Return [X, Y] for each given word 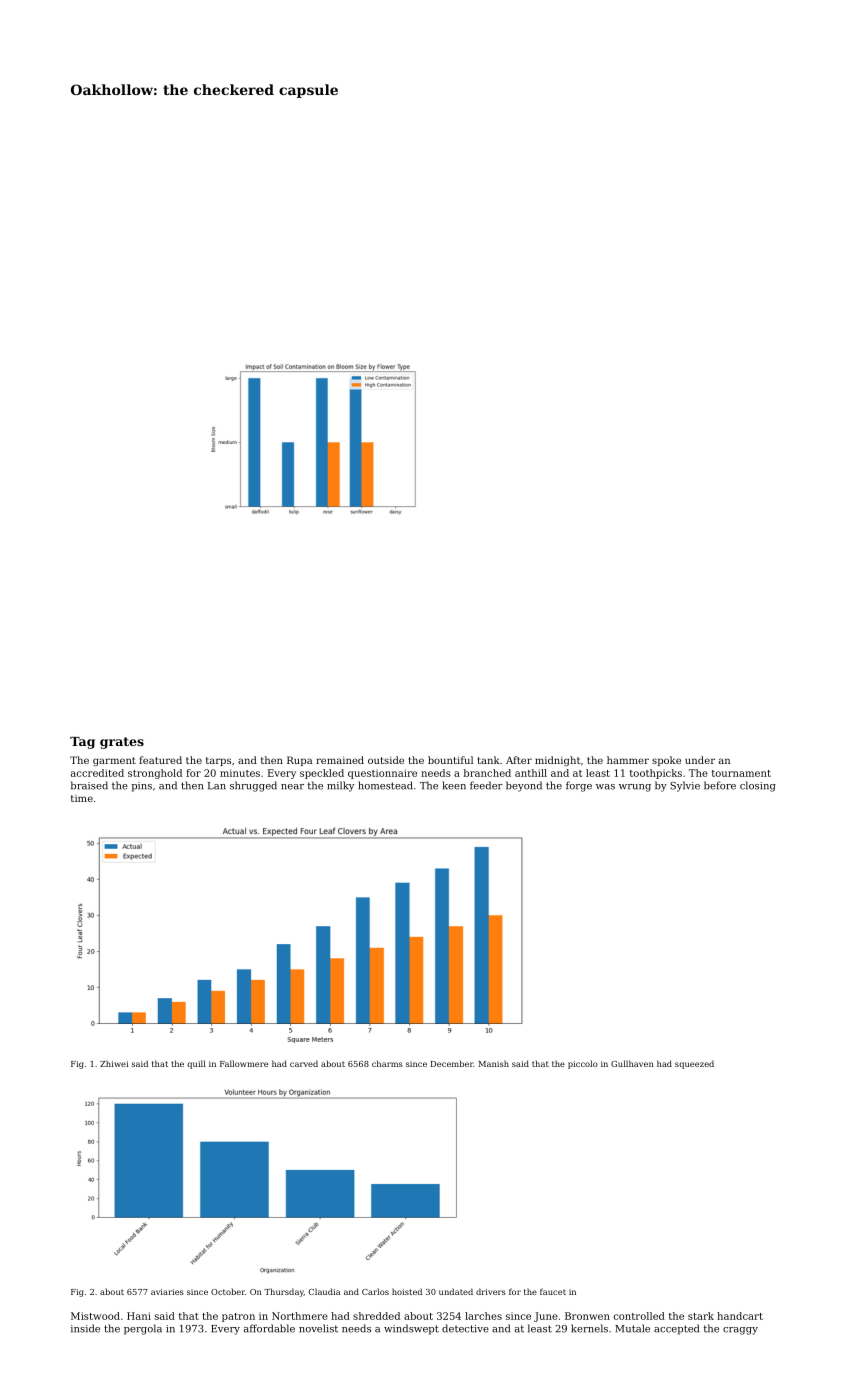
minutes [240, 773]
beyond [524, 786]
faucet [553, 1291]
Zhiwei [114, 1063]
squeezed [694, 1064]
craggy [740, 1331]
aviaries [167, 1292]
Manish [494, 1063]
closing [758, 786]
